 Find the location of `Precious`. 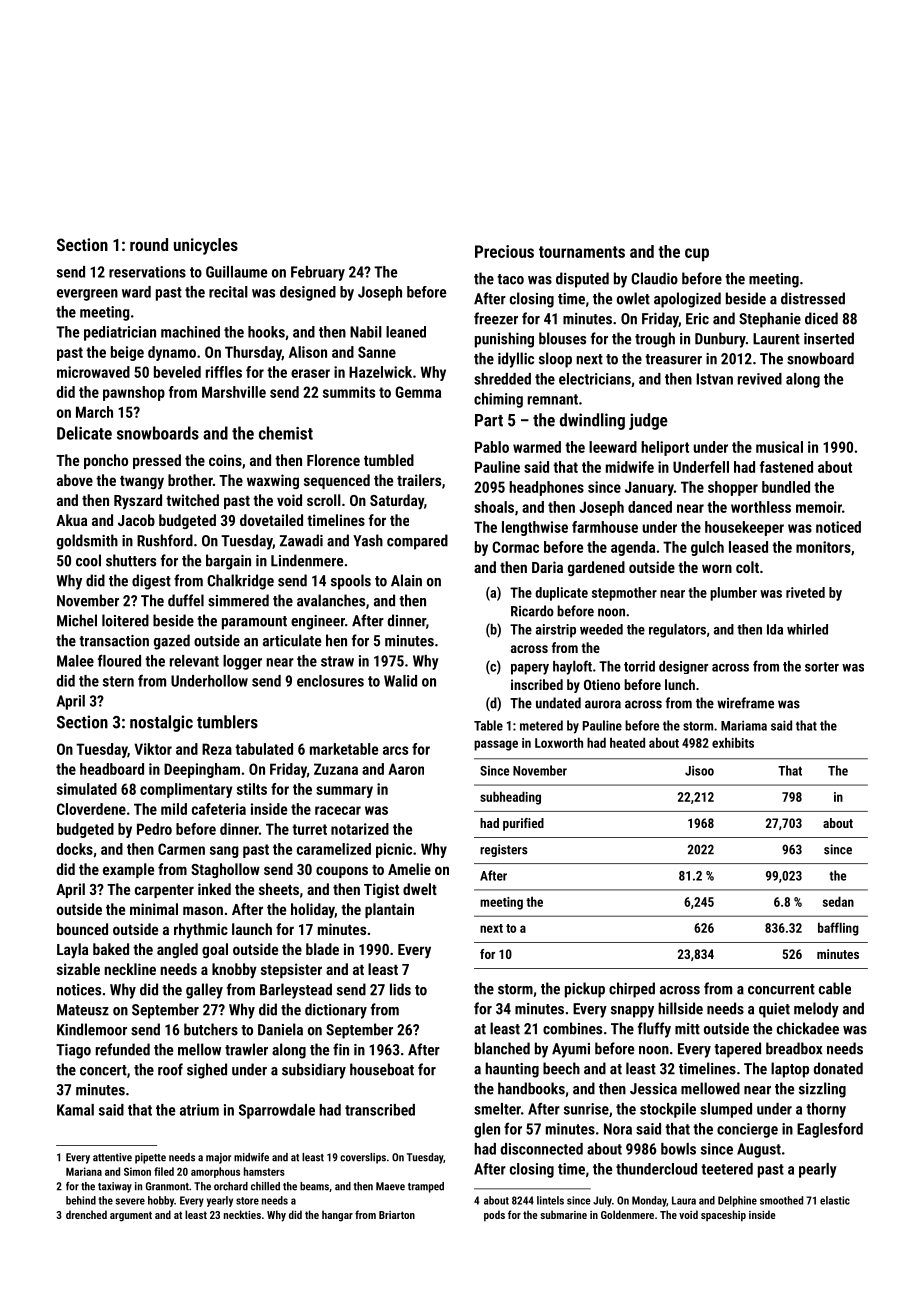

Precious is located at coordinates (504, 251).
